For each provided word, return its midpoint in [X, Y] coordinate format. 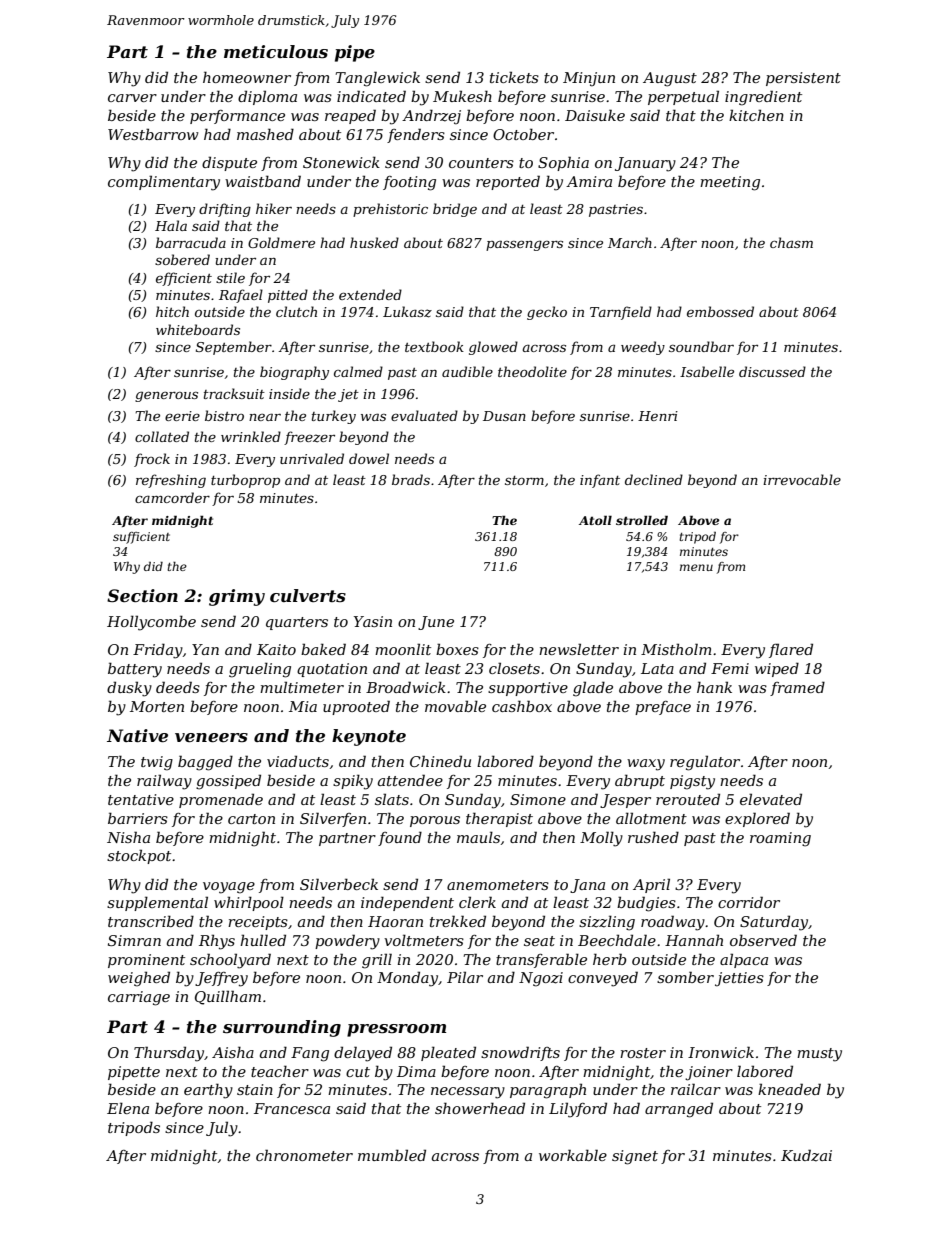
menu [696, 567]
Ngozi [541, 979]
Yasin [373, 621]
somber [685, 977]
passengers [524, 245]
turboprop [245, 481]
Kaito [276, 649]
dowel [369, 458]
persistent [803, 79]
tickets [514, 77]
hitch [172, 311]
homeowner [247, 77]
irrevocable [802, 479]
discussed [772, 371]
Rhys [217, 942]
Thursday [169, 1054]
